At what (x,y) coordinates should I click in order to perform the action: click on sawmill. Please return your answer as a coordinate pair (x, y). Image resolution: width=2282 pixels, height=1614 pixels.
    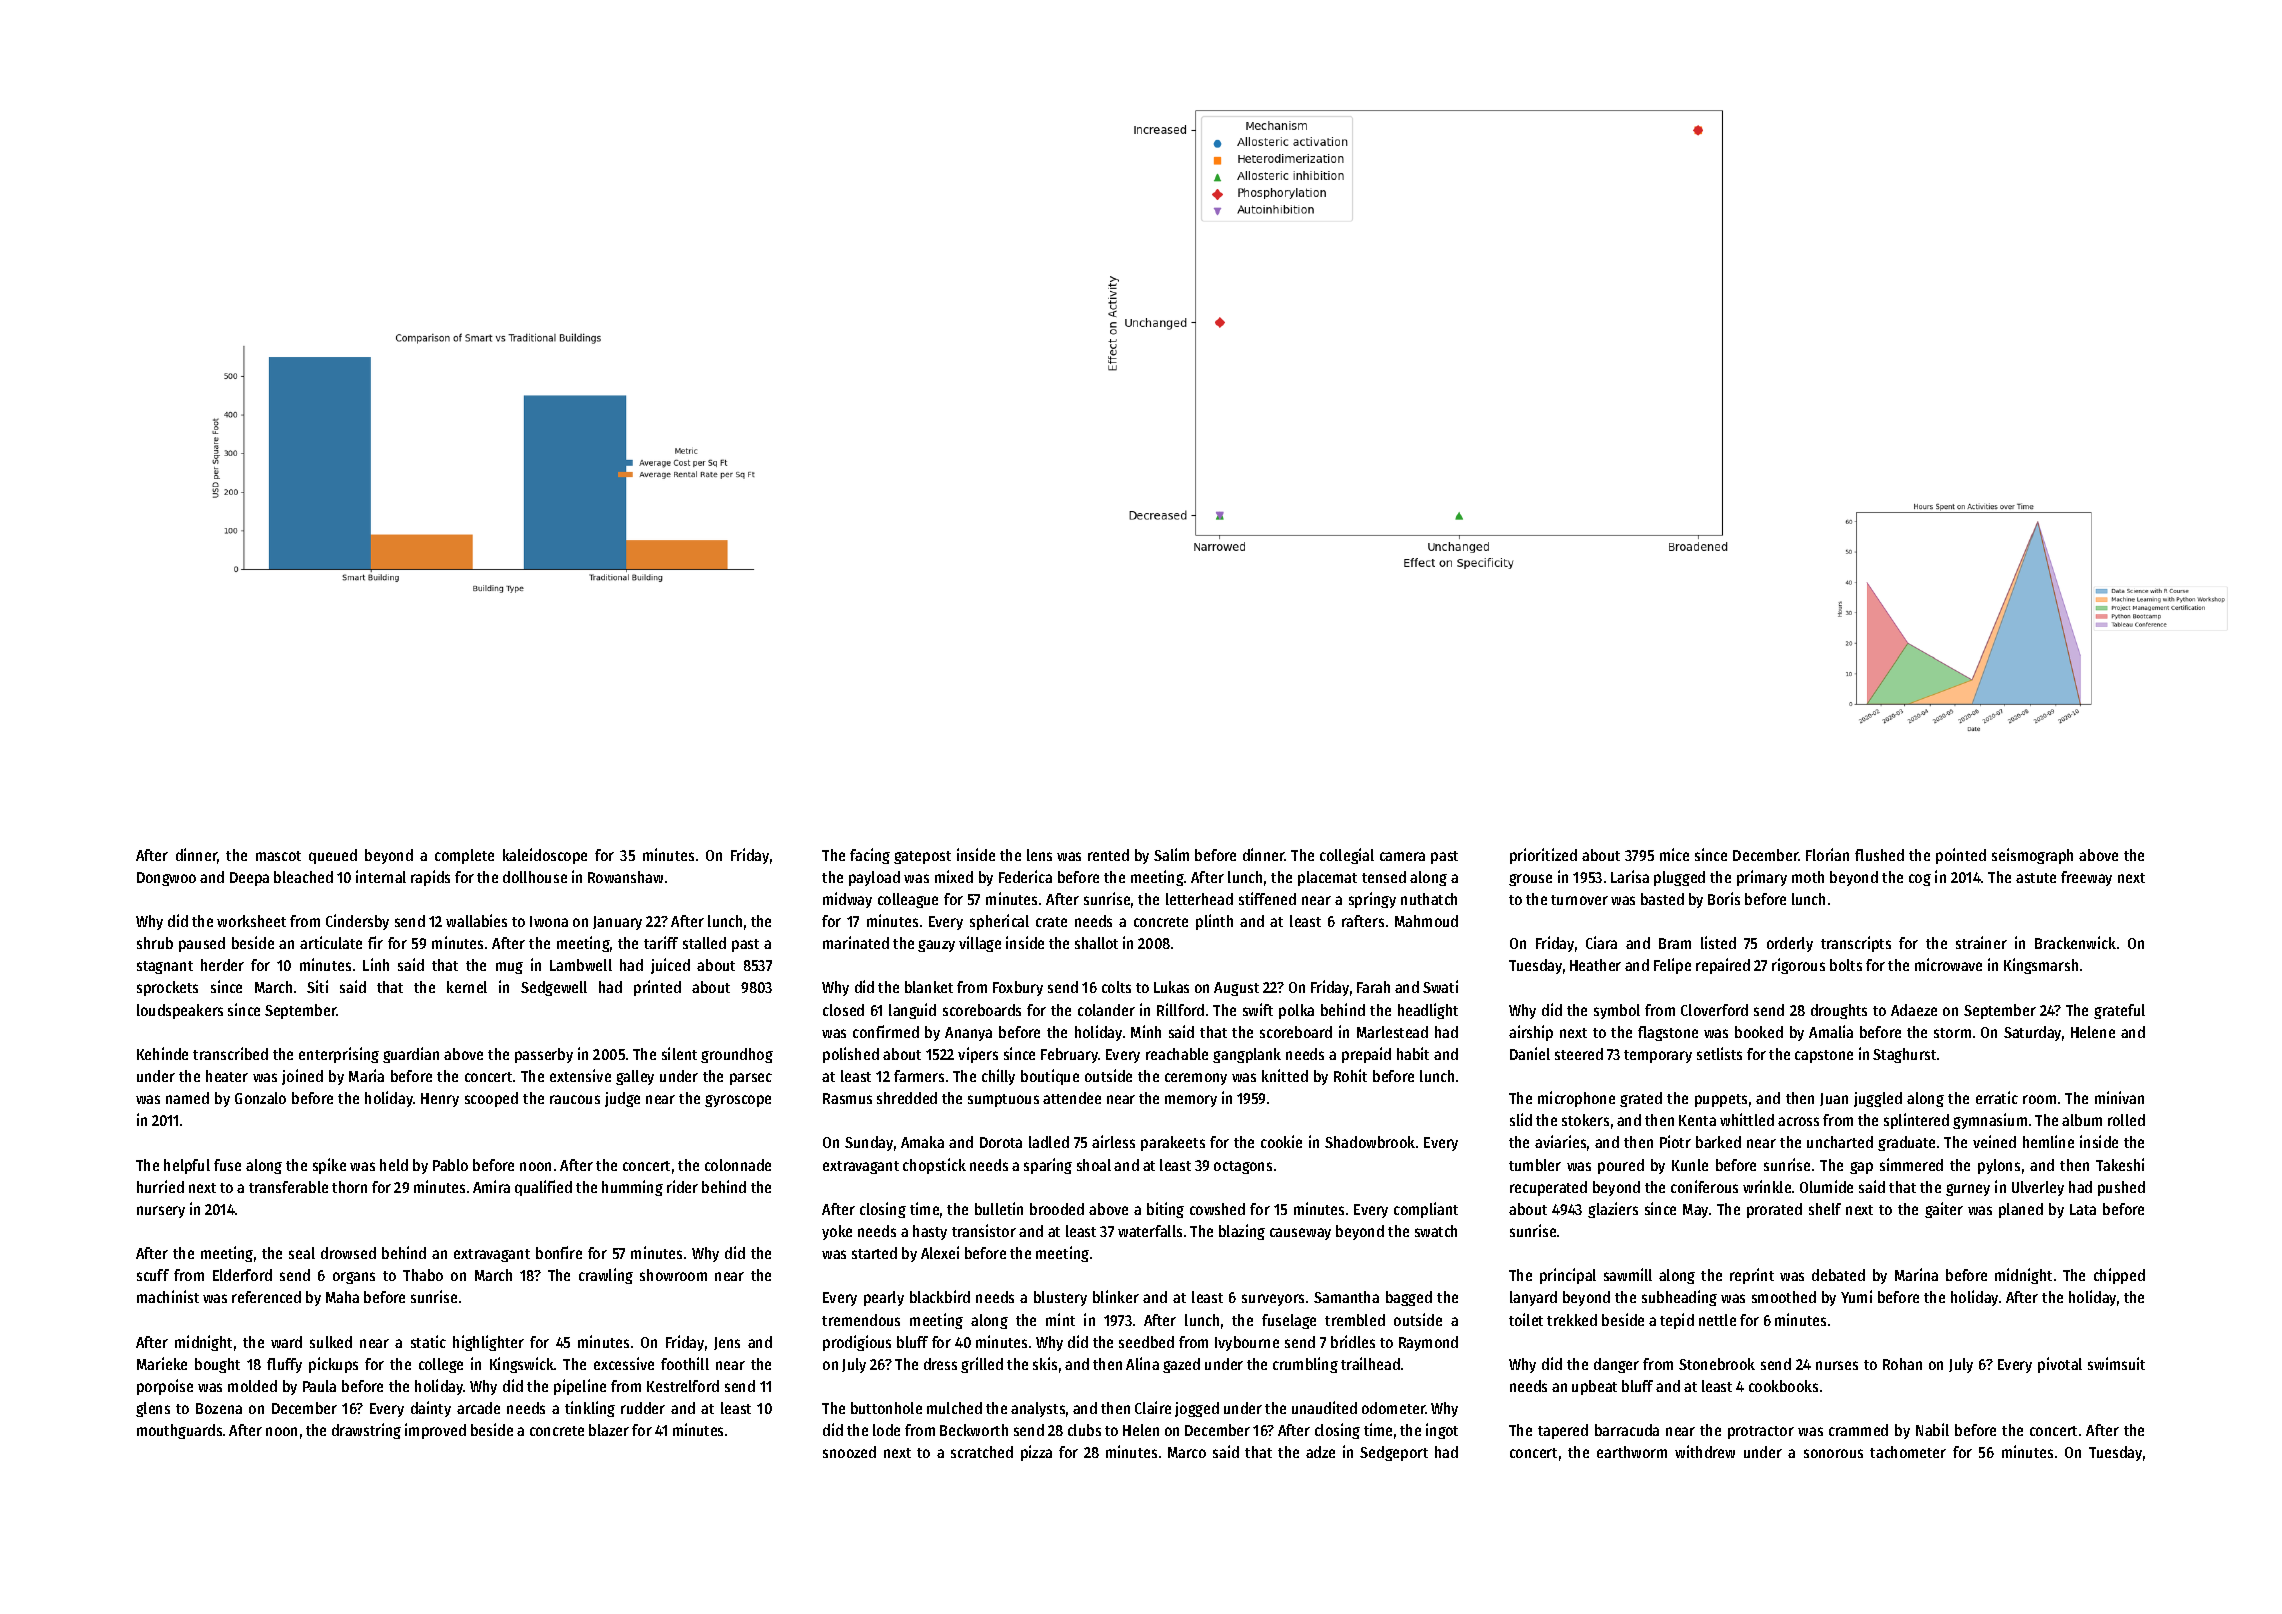
    Looking at the image, I should click on (1628, 1274).
